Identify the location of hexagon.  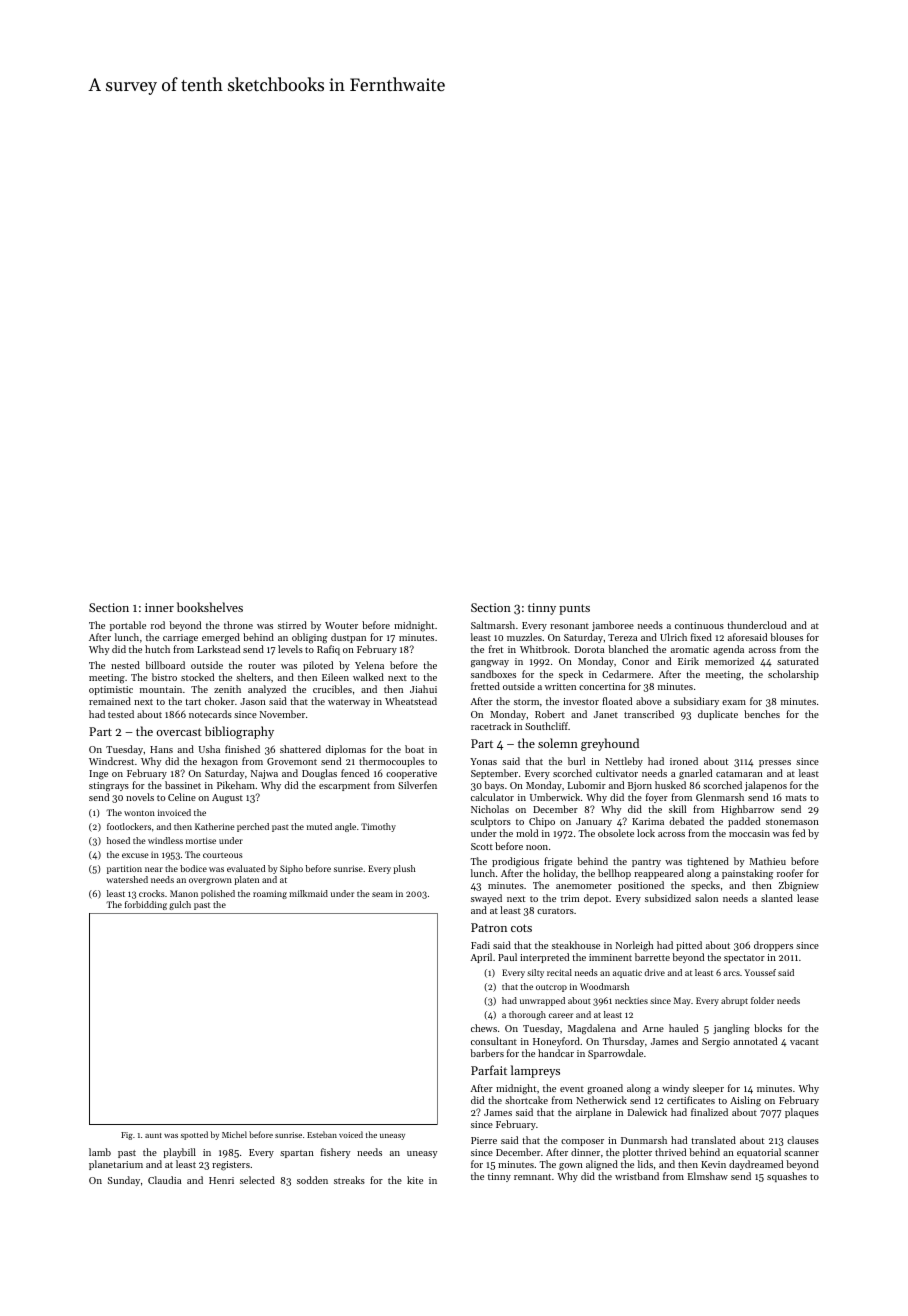
(219, 762).
